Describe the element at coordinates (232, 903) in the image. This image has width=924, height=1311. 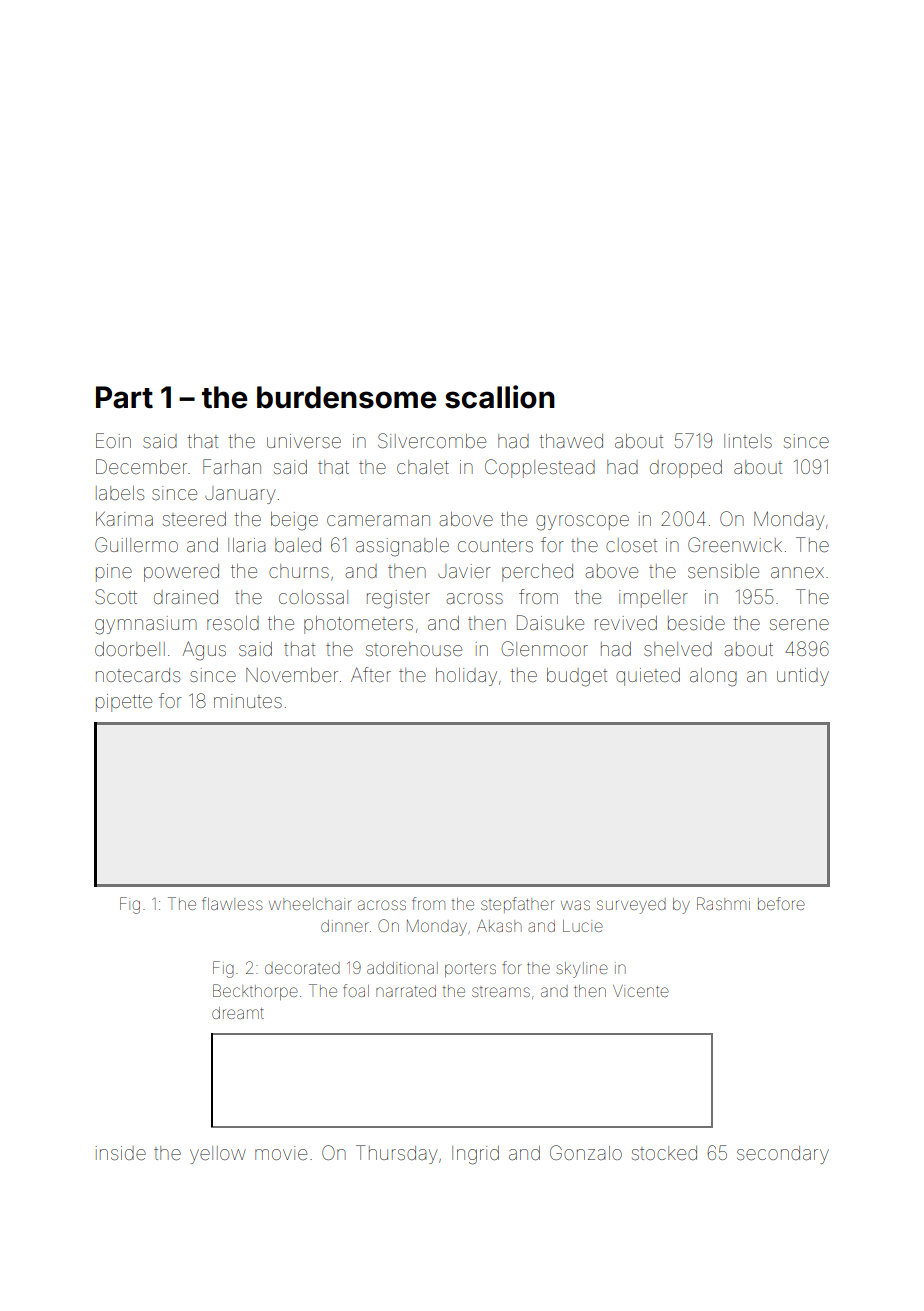
I see `flawless` at that location.
